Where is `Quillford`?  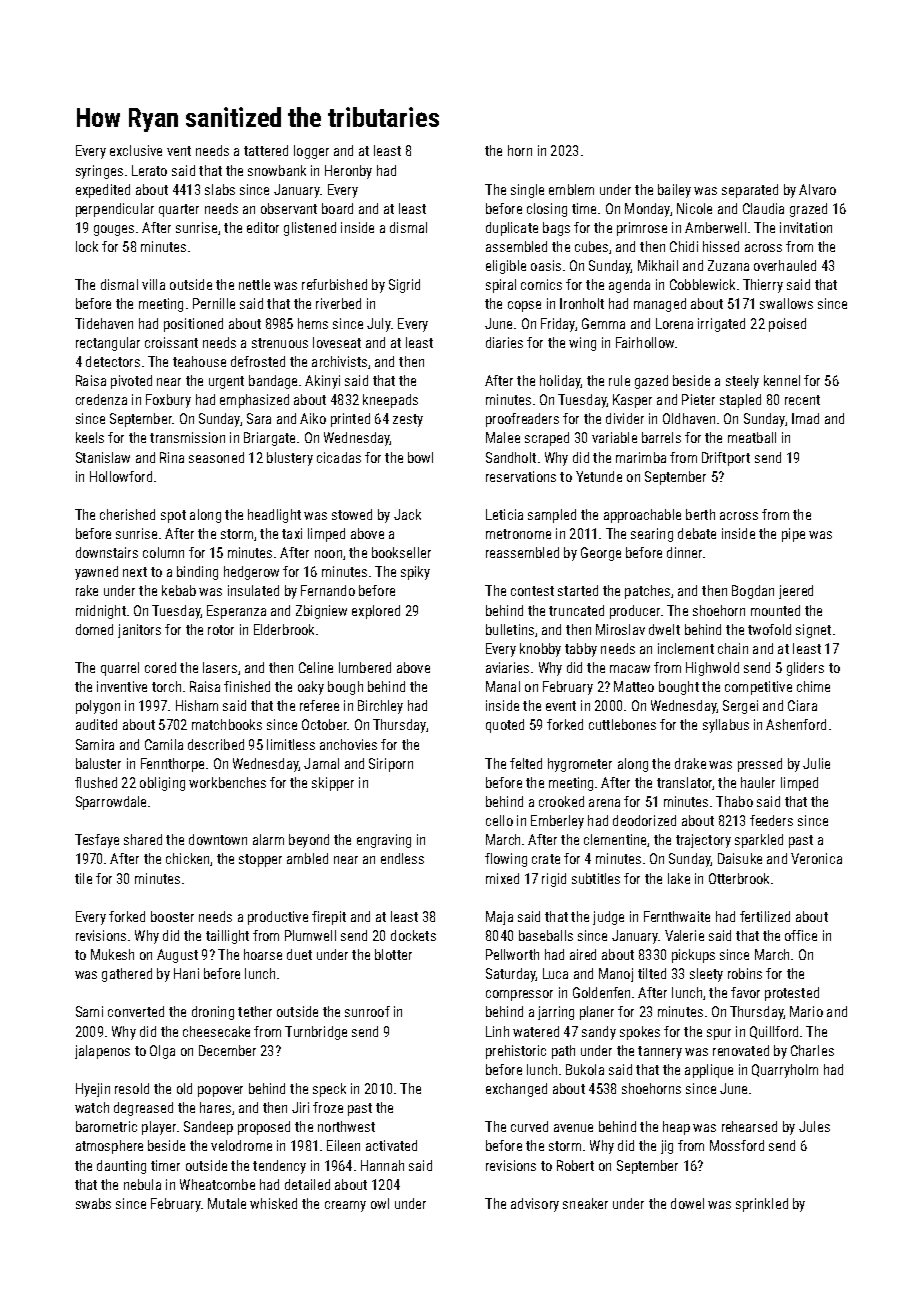 Quillford is located at coordinates (774, 1032).
